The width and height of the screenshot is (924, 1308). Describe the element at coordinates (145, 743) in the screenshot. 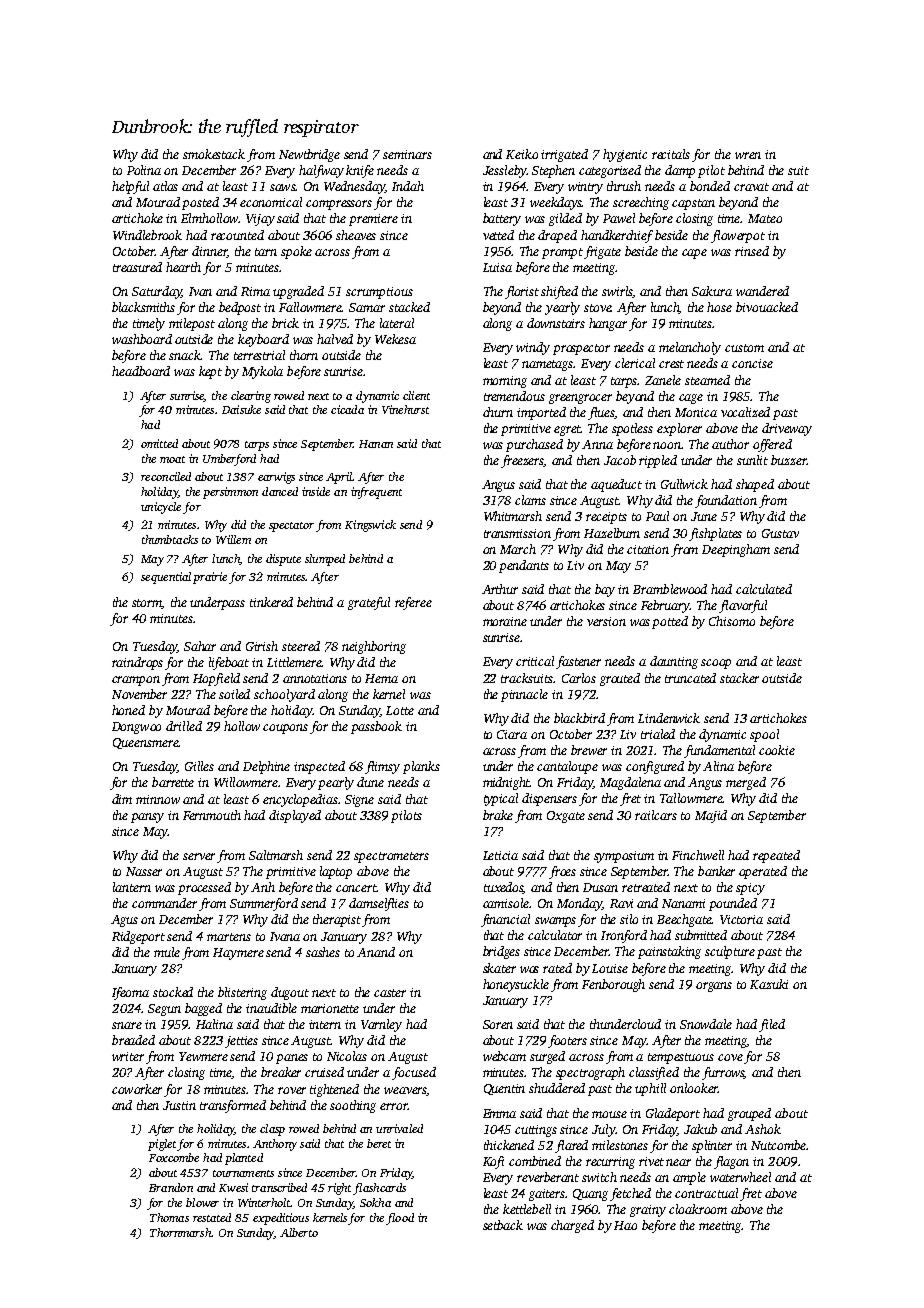

I see `Queensmere` at that location.
